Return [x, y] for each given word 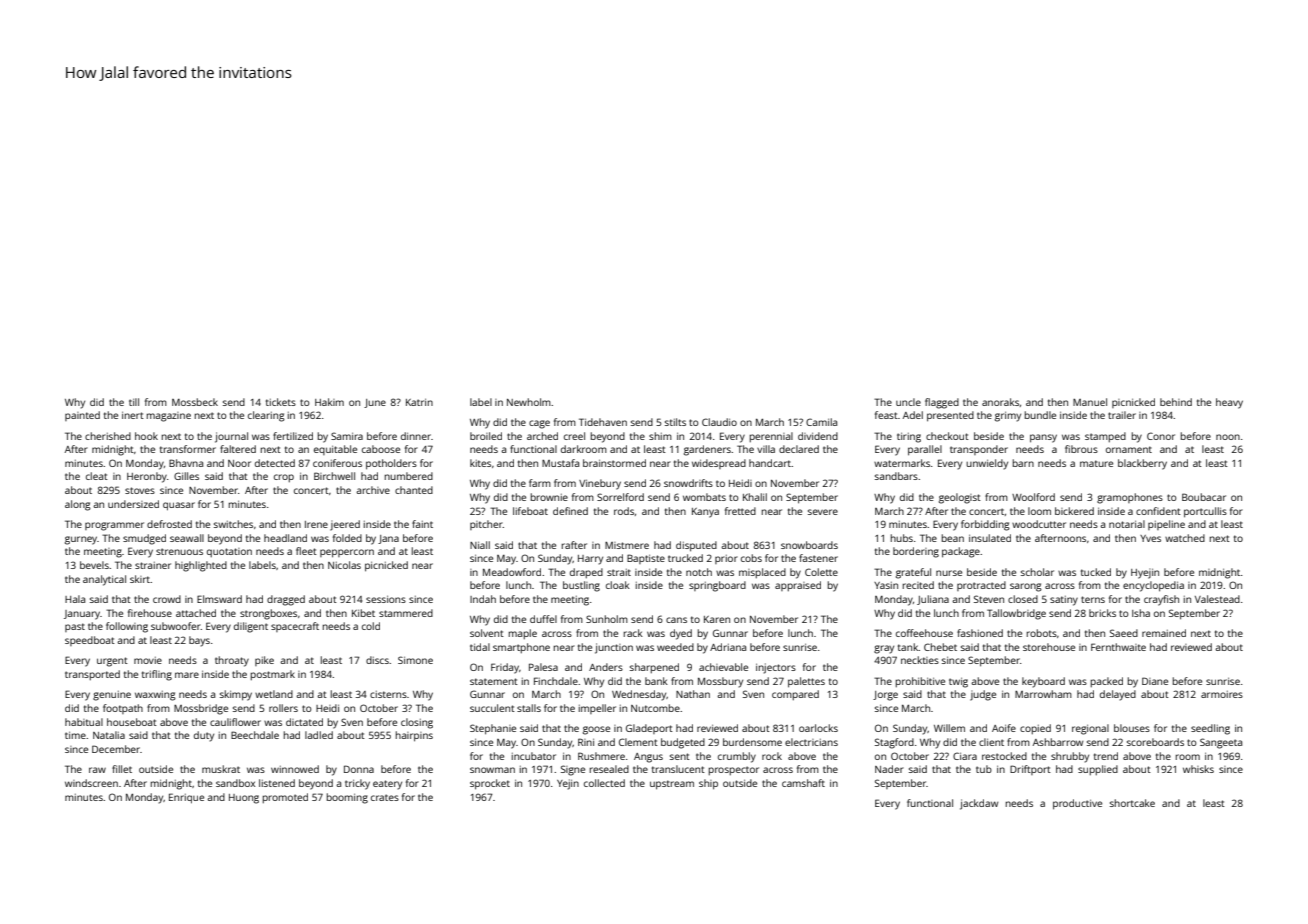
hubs [902, 538]
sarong [1026, 587]
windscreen [91, 783]
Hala [75, 599]
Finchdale [556, 681]
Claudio [719, 422]
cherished [108, 436]
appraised [798, 586]
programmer [114, 526]
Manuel [1090, 402]
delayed [1118, 695]
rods [624, 511]
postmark [273, 675]
